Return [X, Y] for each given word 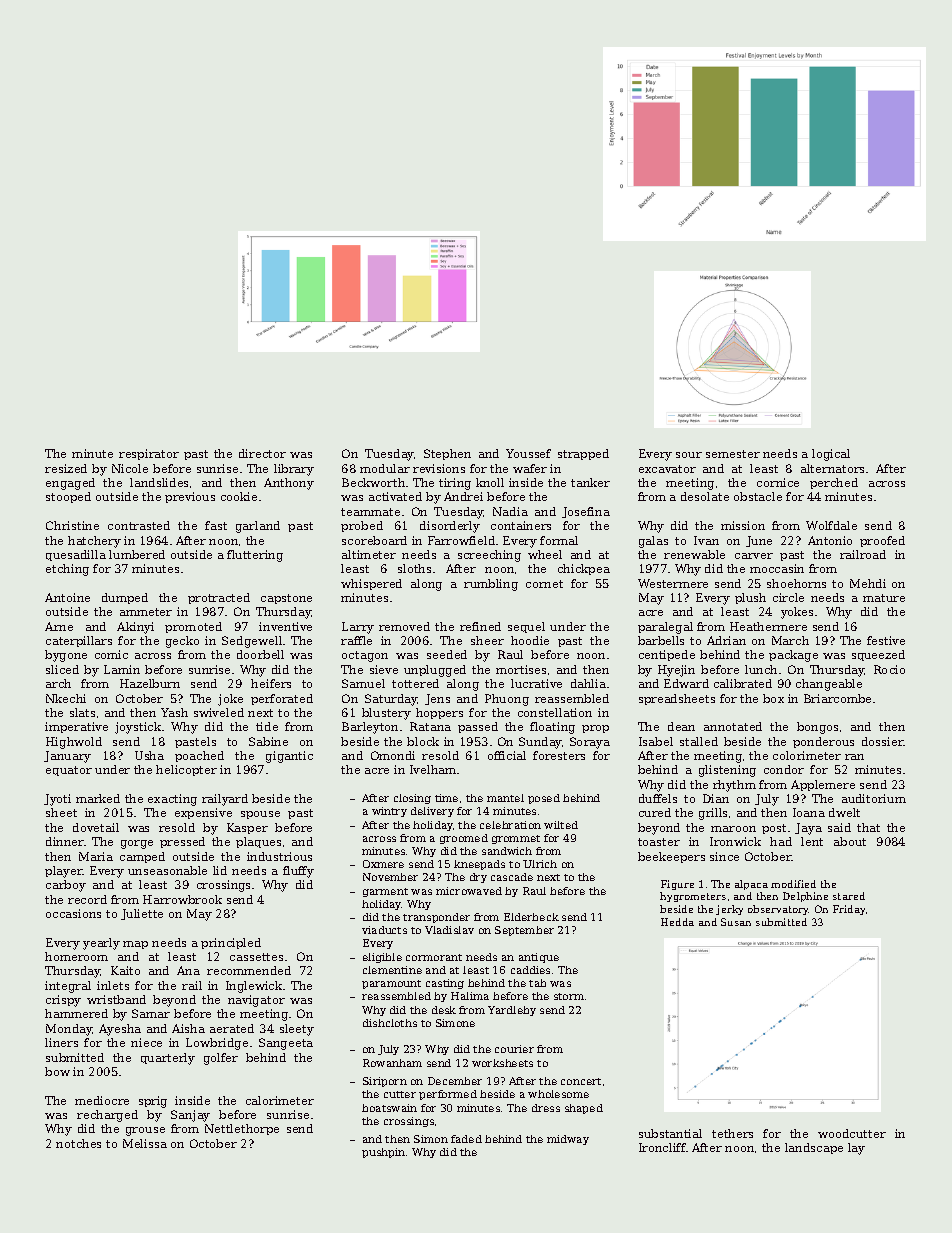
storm [569, 996]
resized [66, 468]
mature [884, 598]
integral [68, 987]
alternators [832, 468]
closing [412, 799]
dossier [883, 741]
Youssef [528, 453]
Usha [149, 755]
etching [67, 570]
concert [581, 1081]
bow [57, 1071]
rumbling [491, 585]
